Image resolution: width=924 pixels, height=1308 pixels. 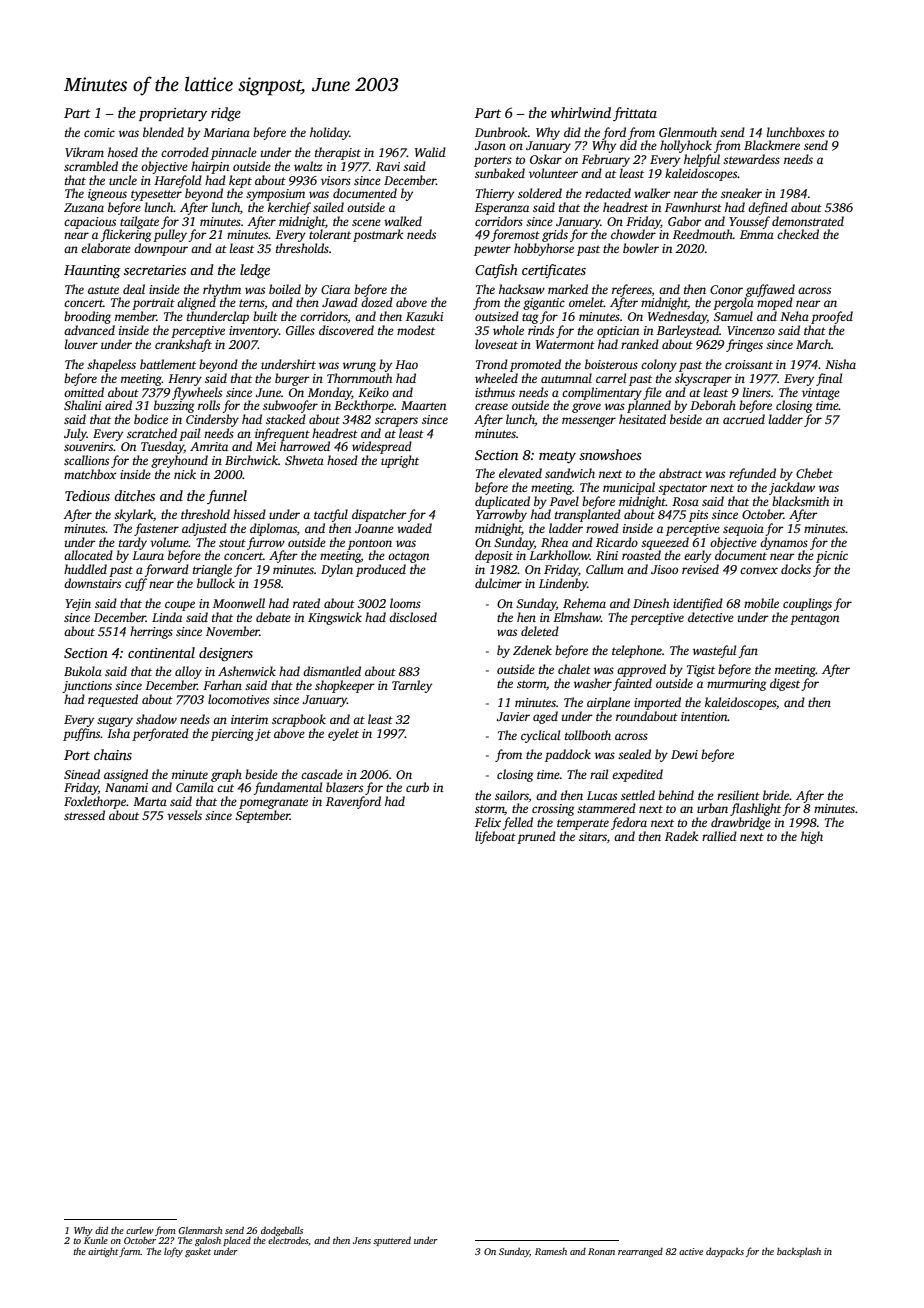 I want to click on rallied, so click(x=719, y=836).
